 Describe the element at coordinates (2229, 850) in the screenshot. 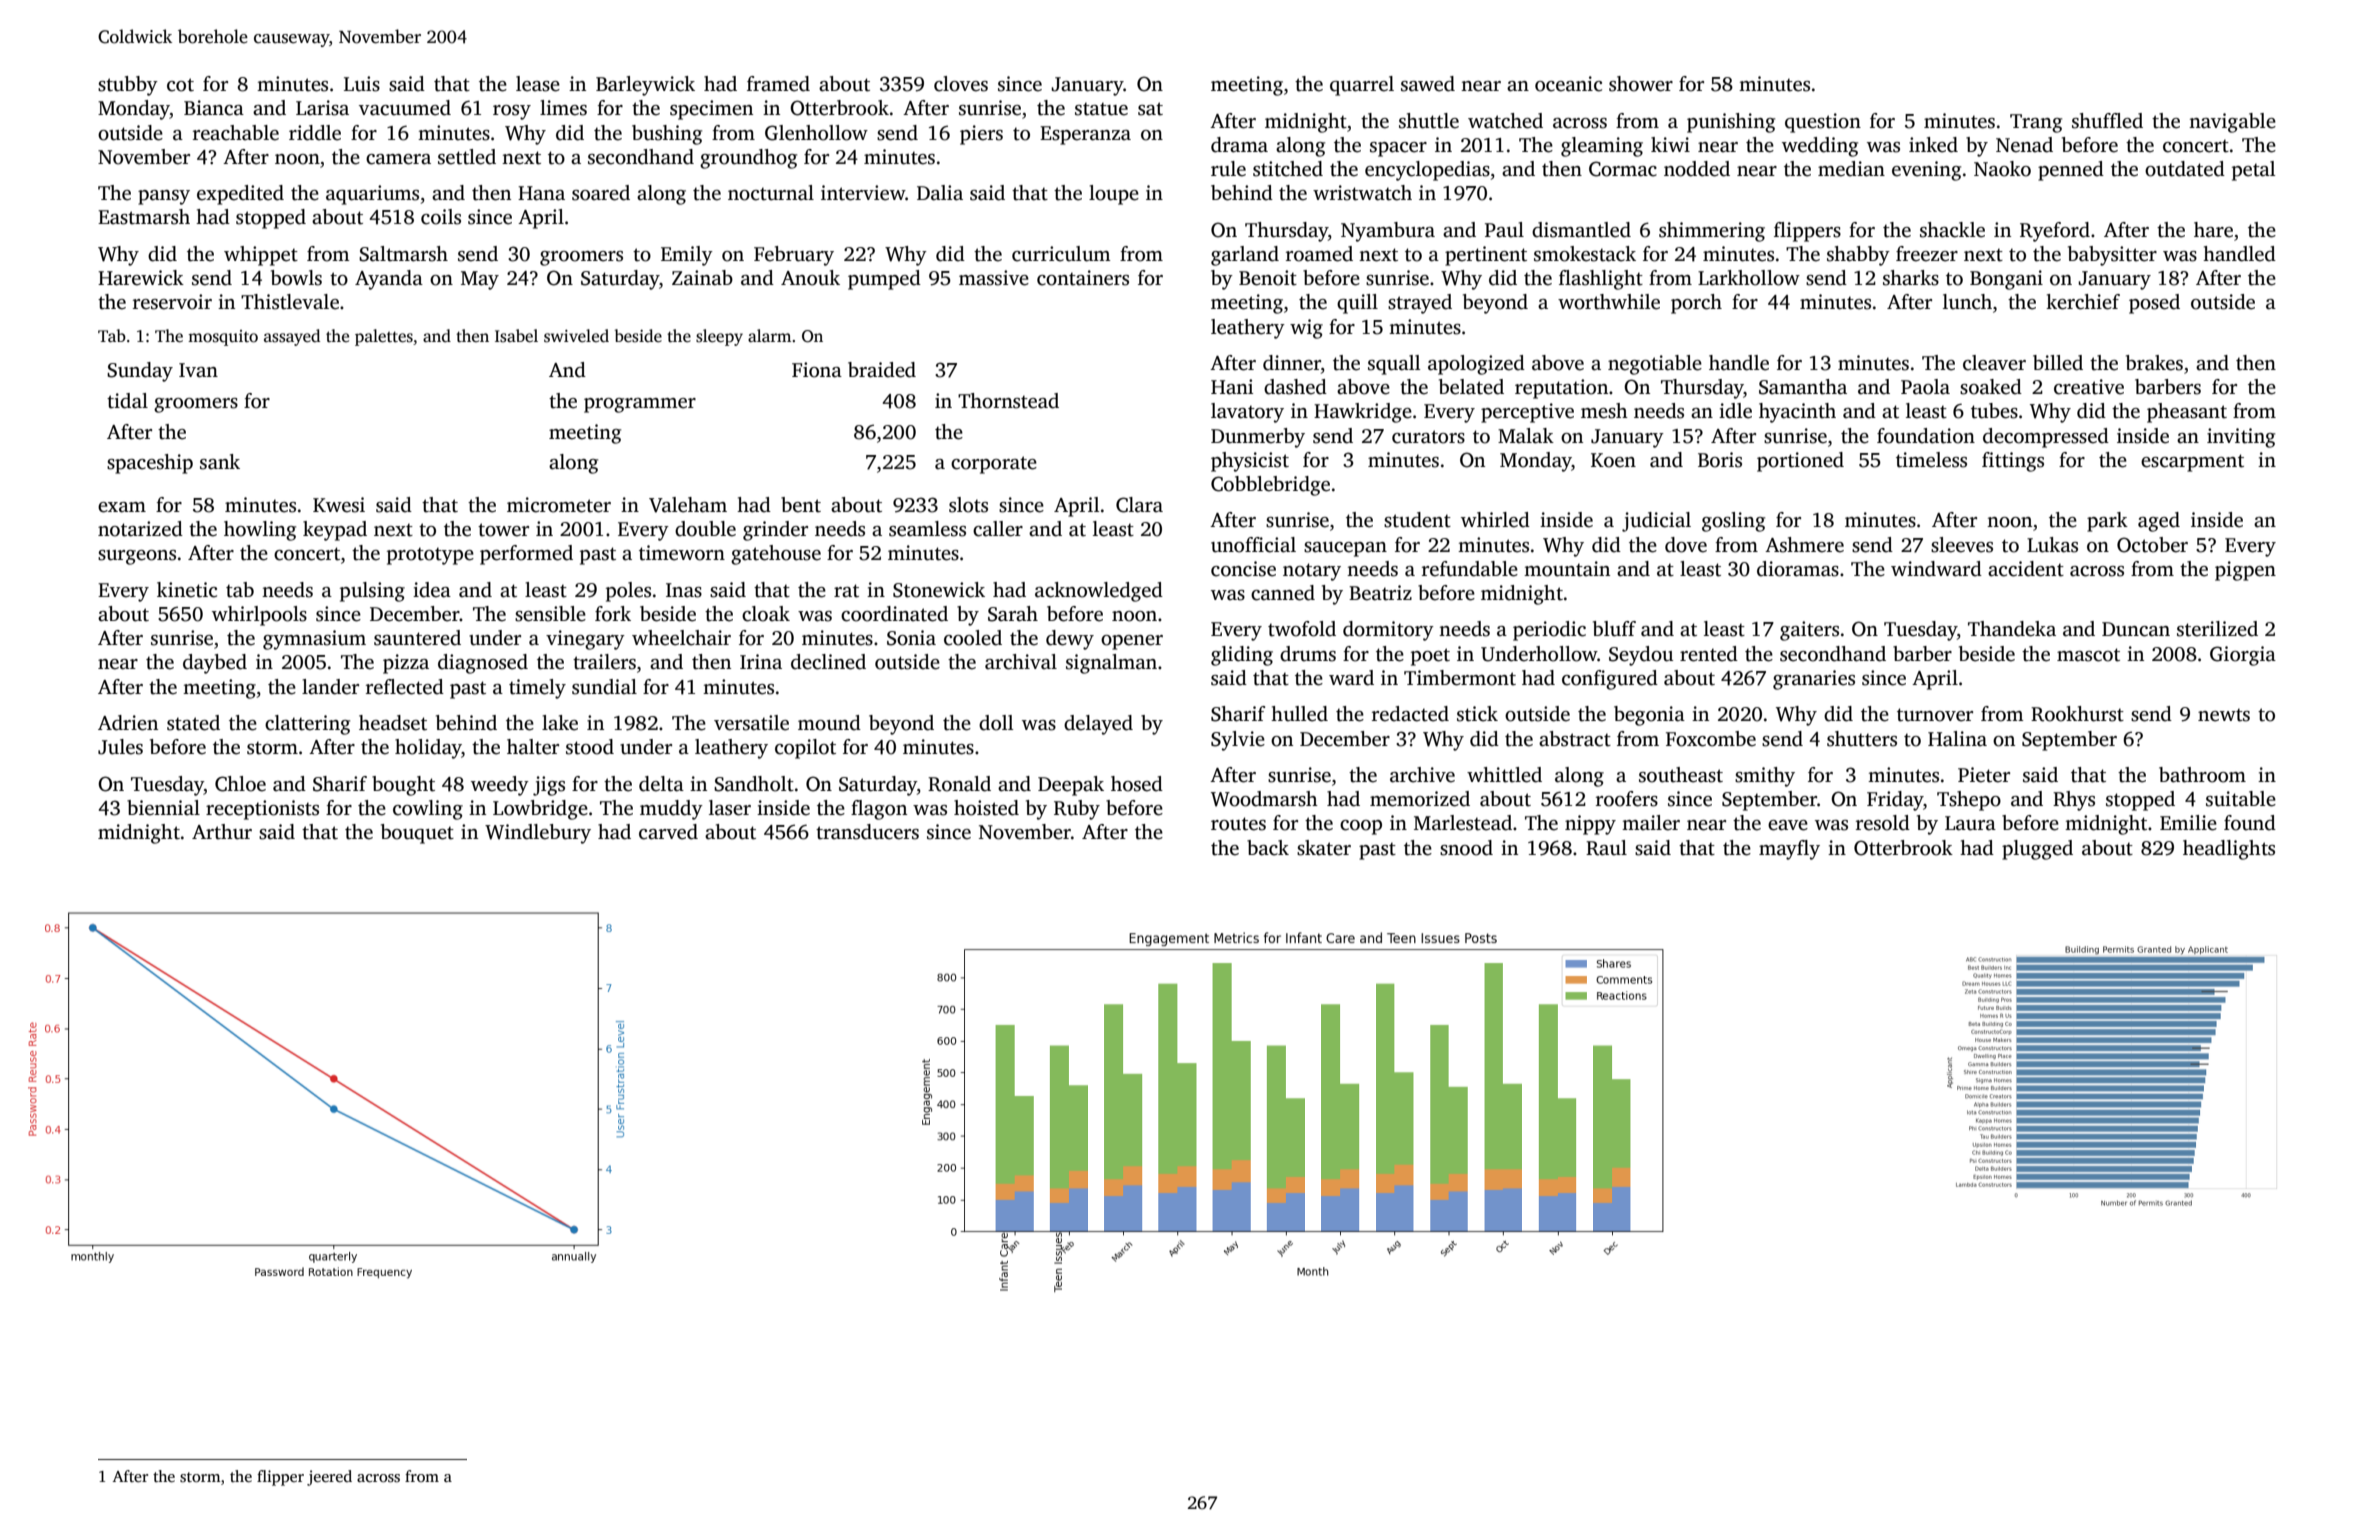

I see `headlights` at that location.
